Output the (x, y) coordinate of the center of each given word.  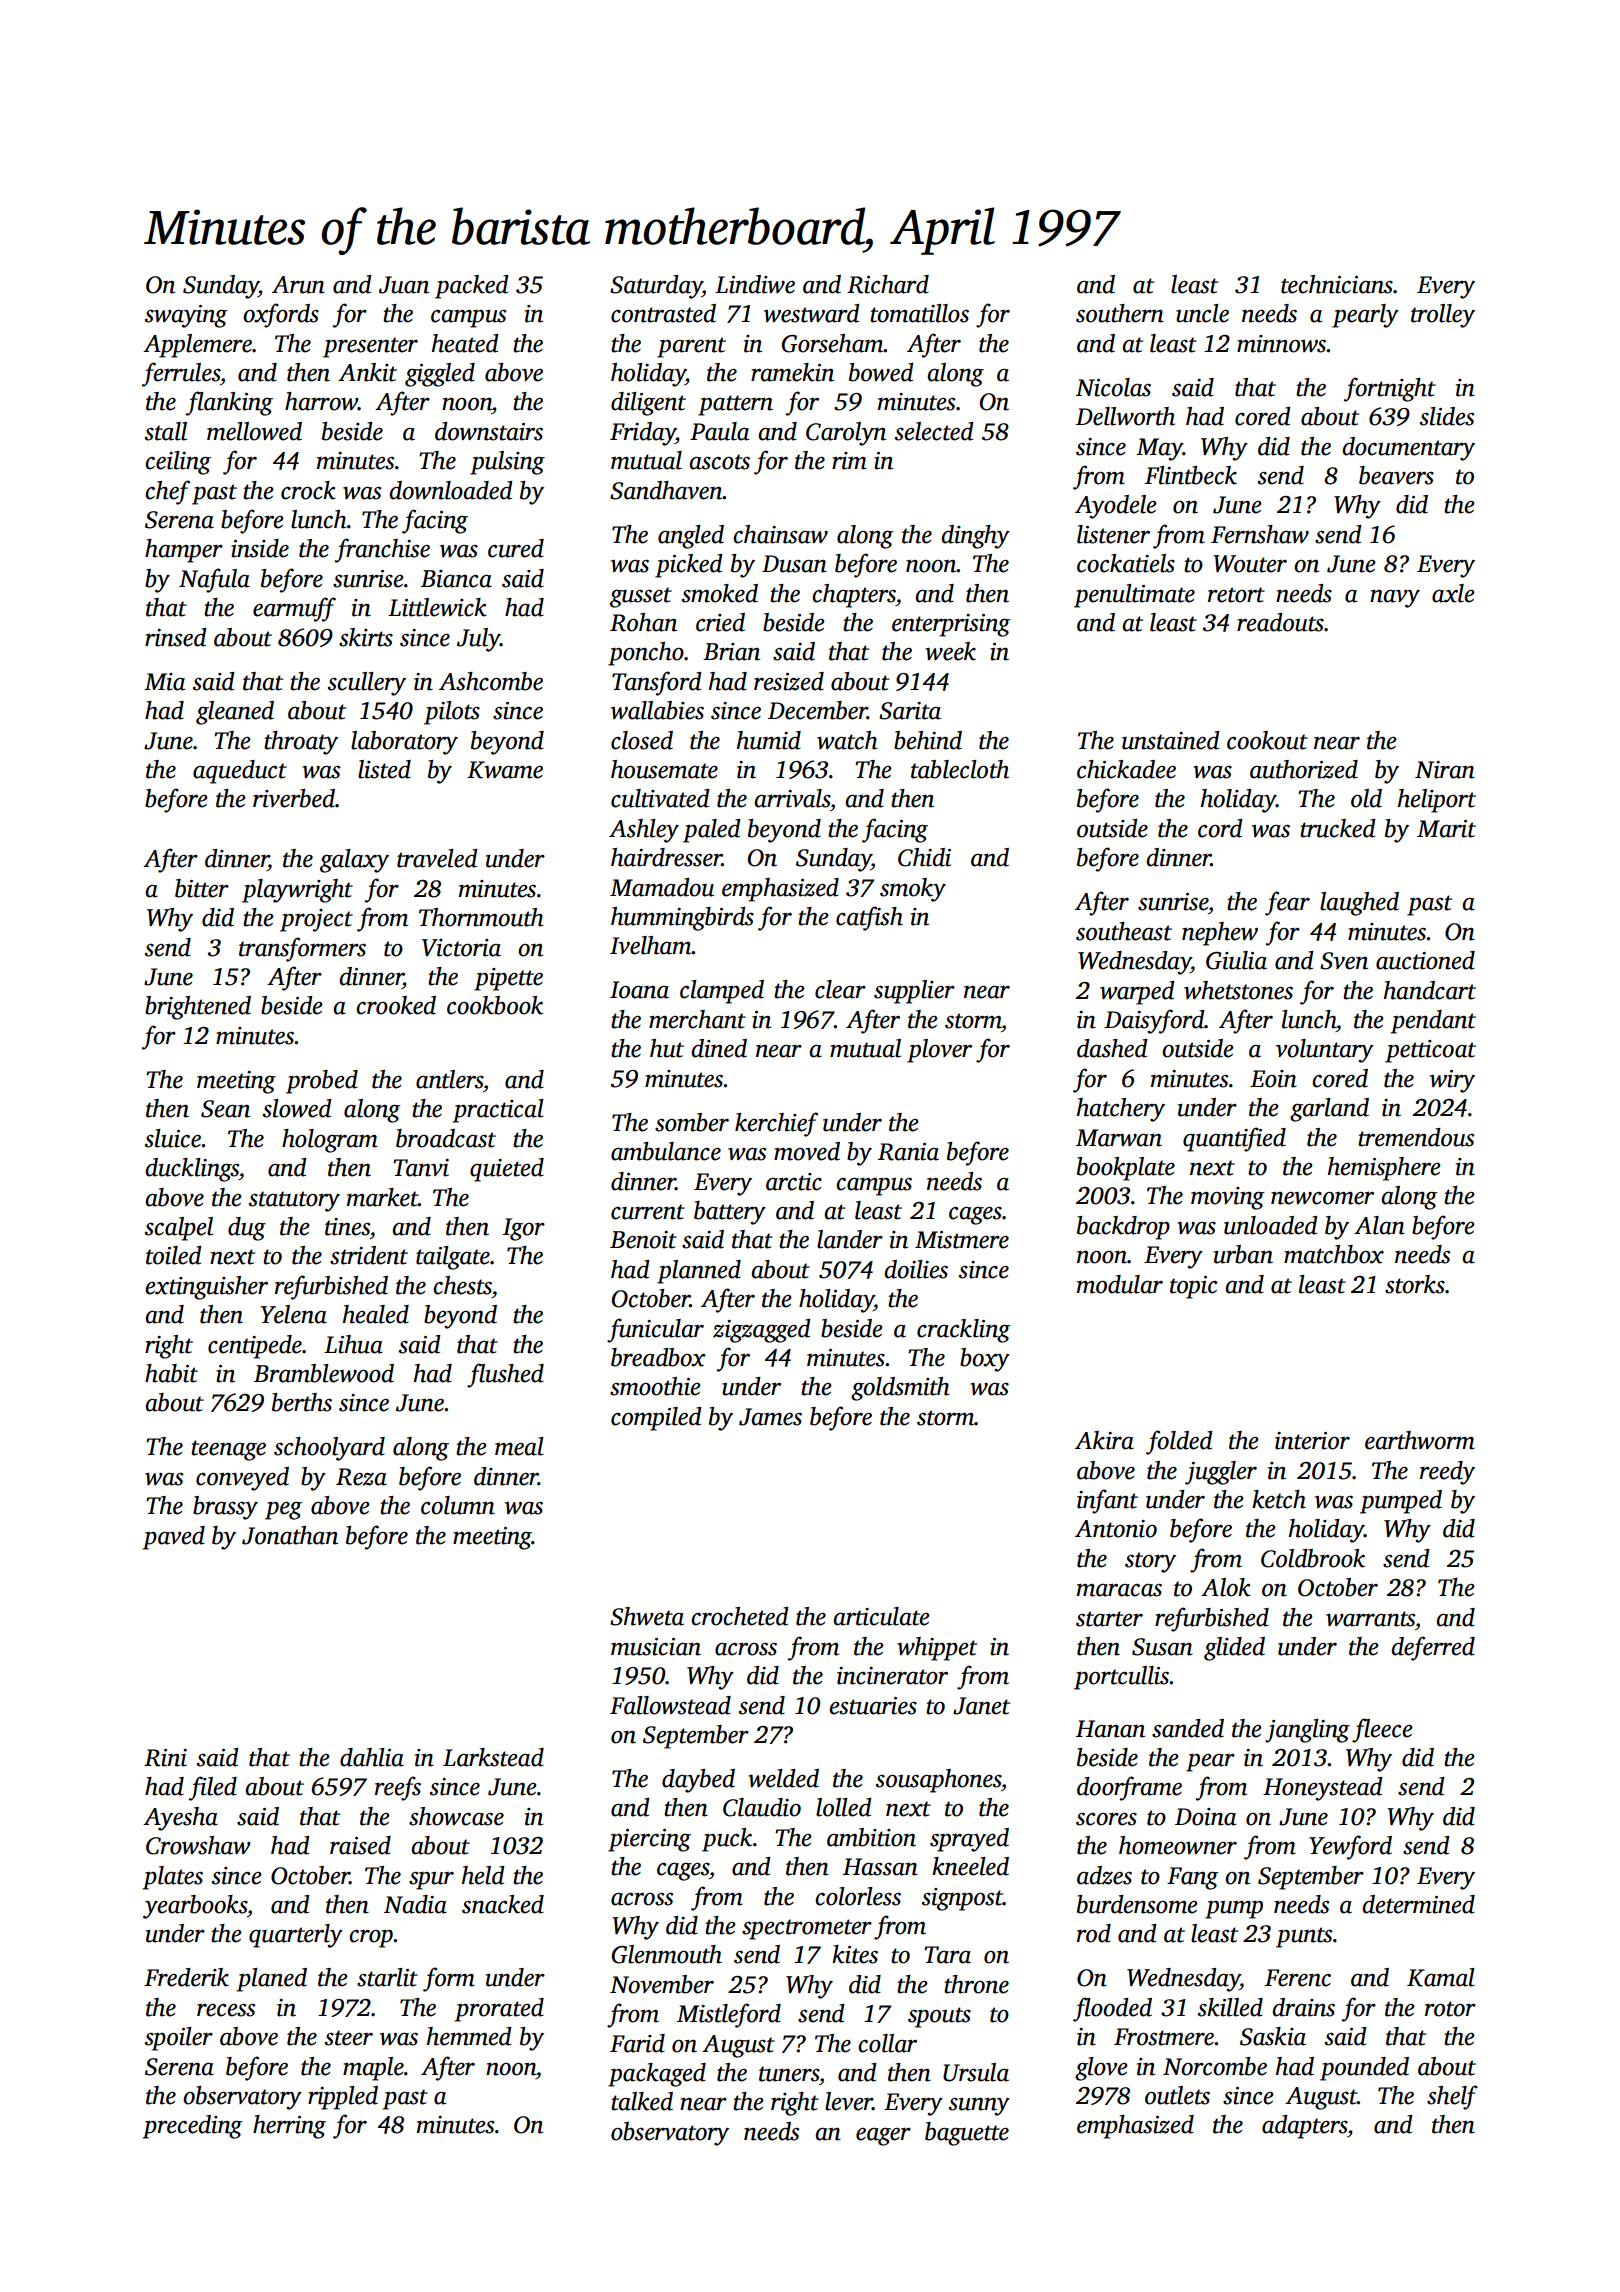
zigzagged (762, 1331)
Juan (404, 285)
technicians (1337, 284)
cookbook (495, 1005)
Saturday (656, 287)
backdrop (1123, 1228)
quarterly (296, 1936)
